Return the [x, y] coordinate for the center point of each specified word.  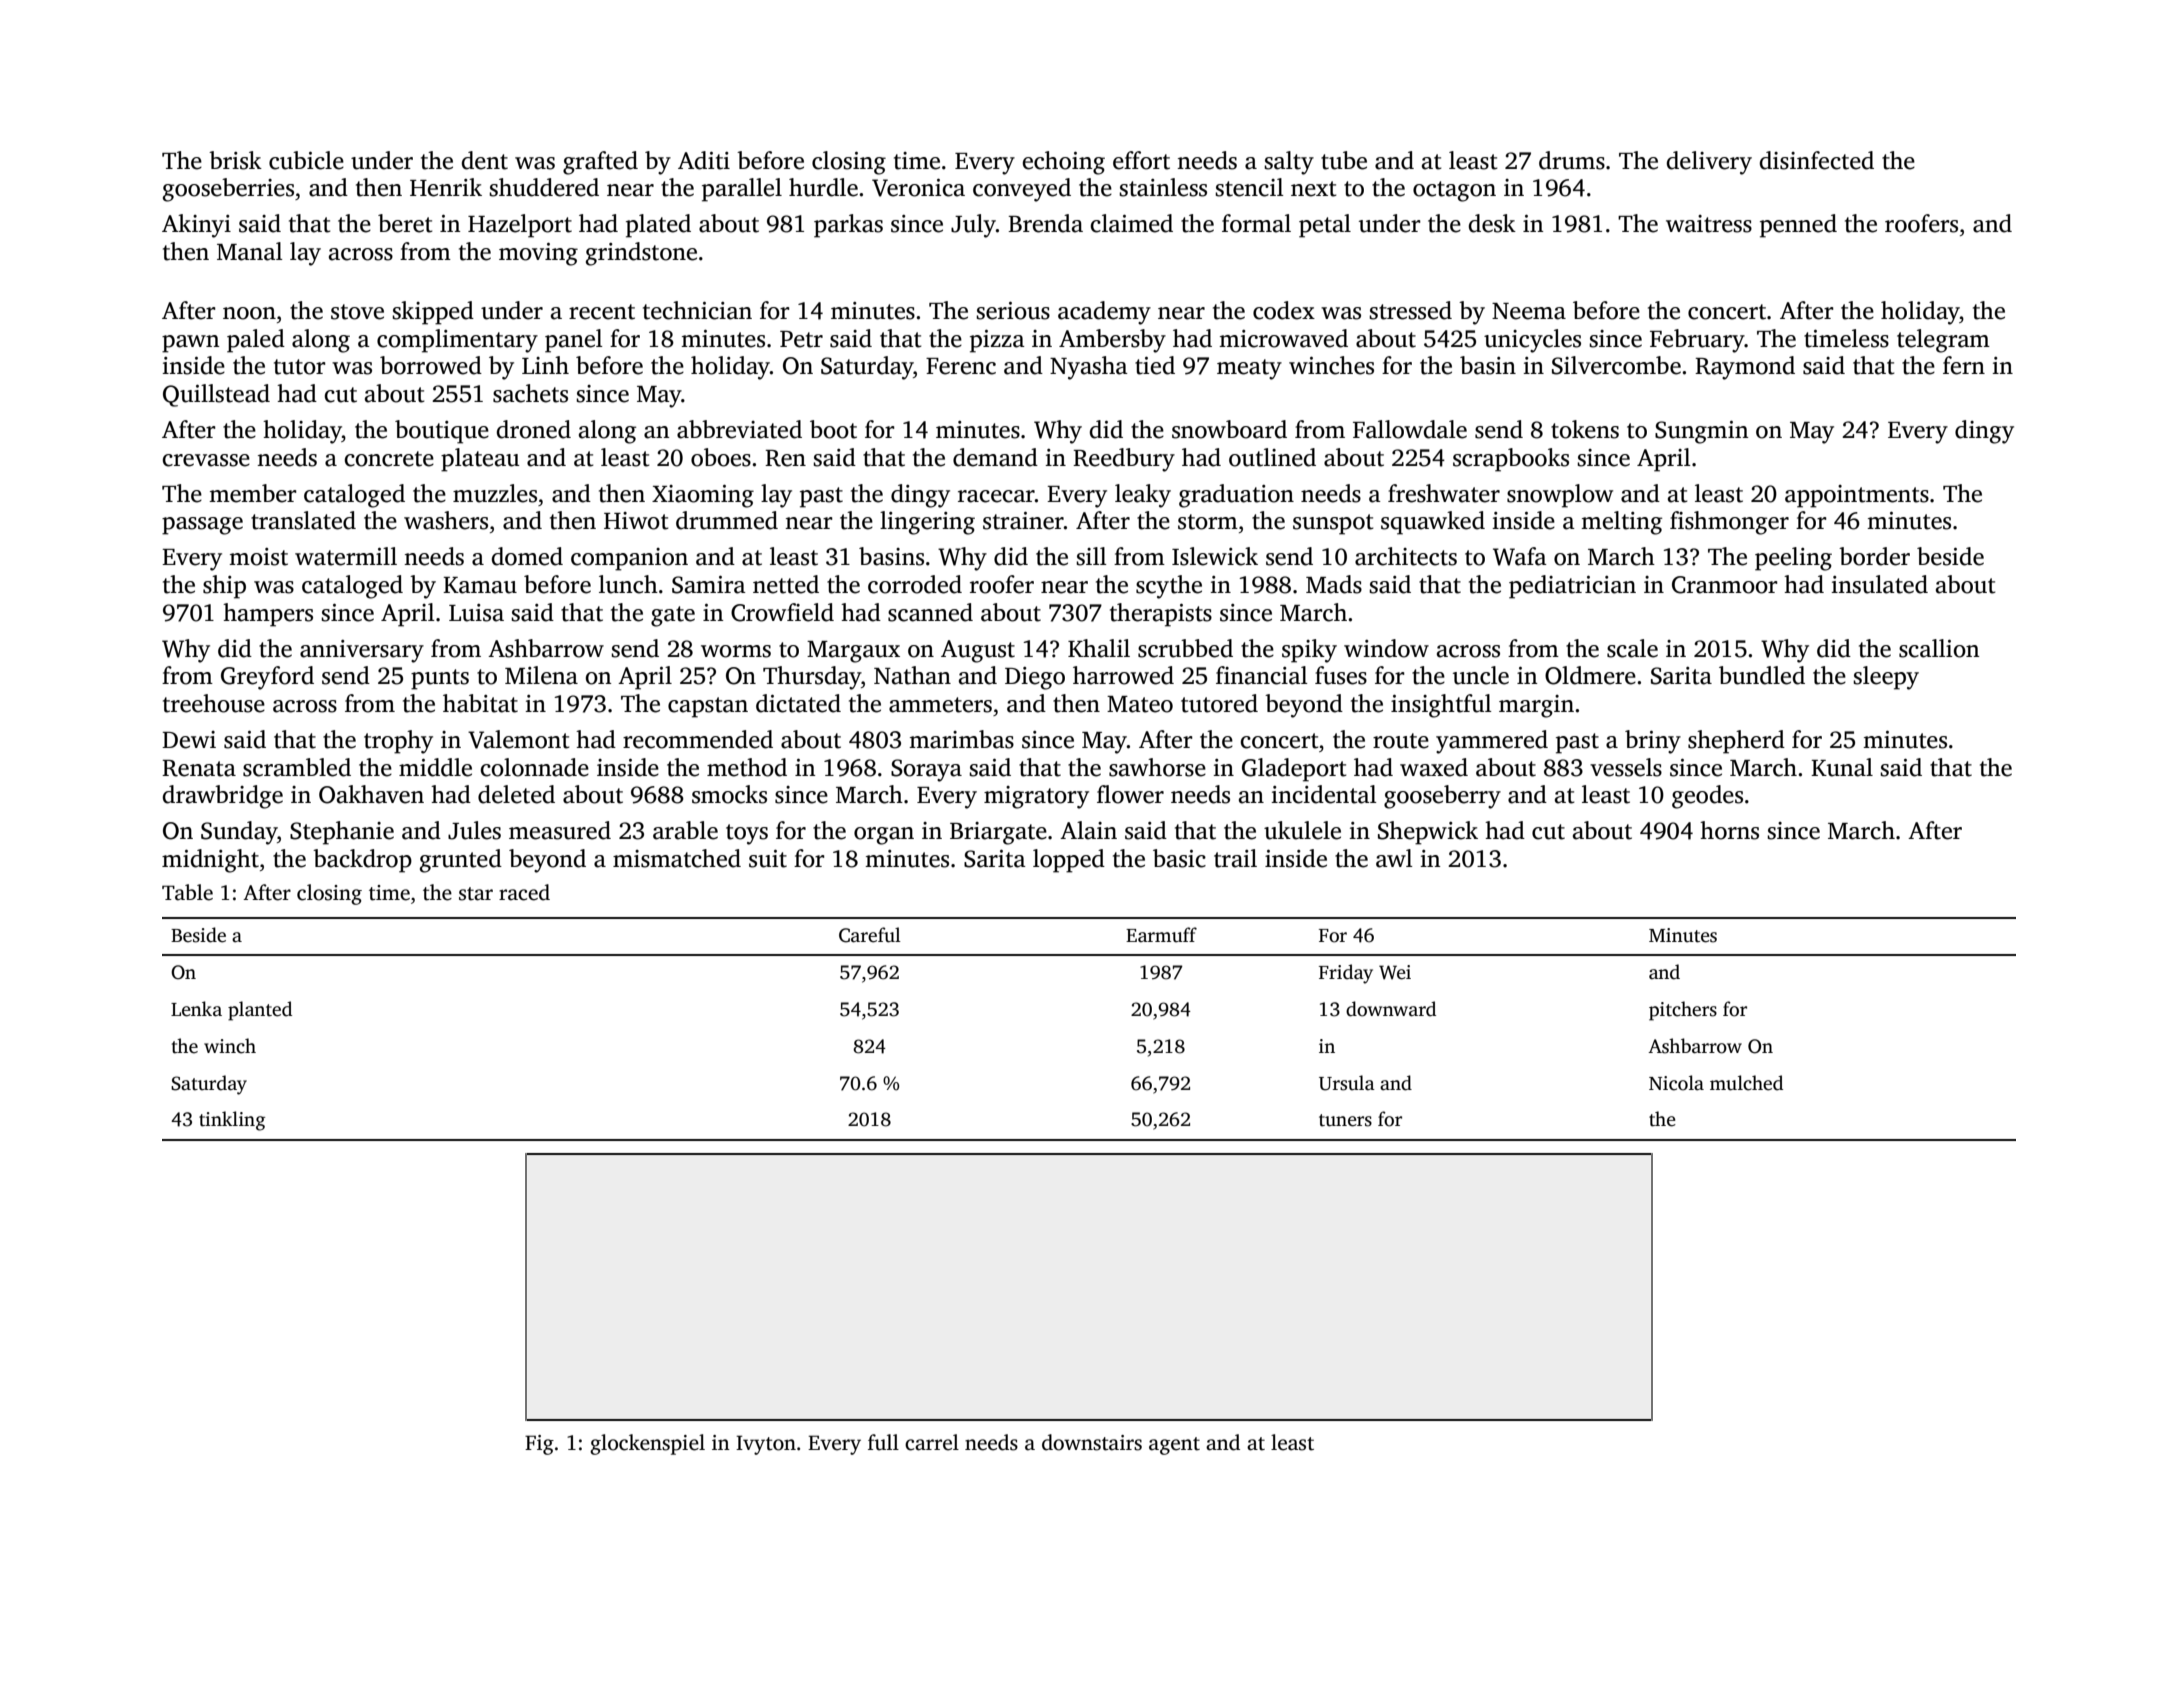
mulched [1746, 1083]
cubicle [306, 160]
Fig [539, 1445]
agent [1174, 1446]
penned [1798, 226]
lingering [927, 523]
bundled [1762, 675]
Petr [801, 339]
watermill [346, 556]
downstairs [1092, 1442]
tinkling [232, 1121]
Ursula [1347, 1083]
